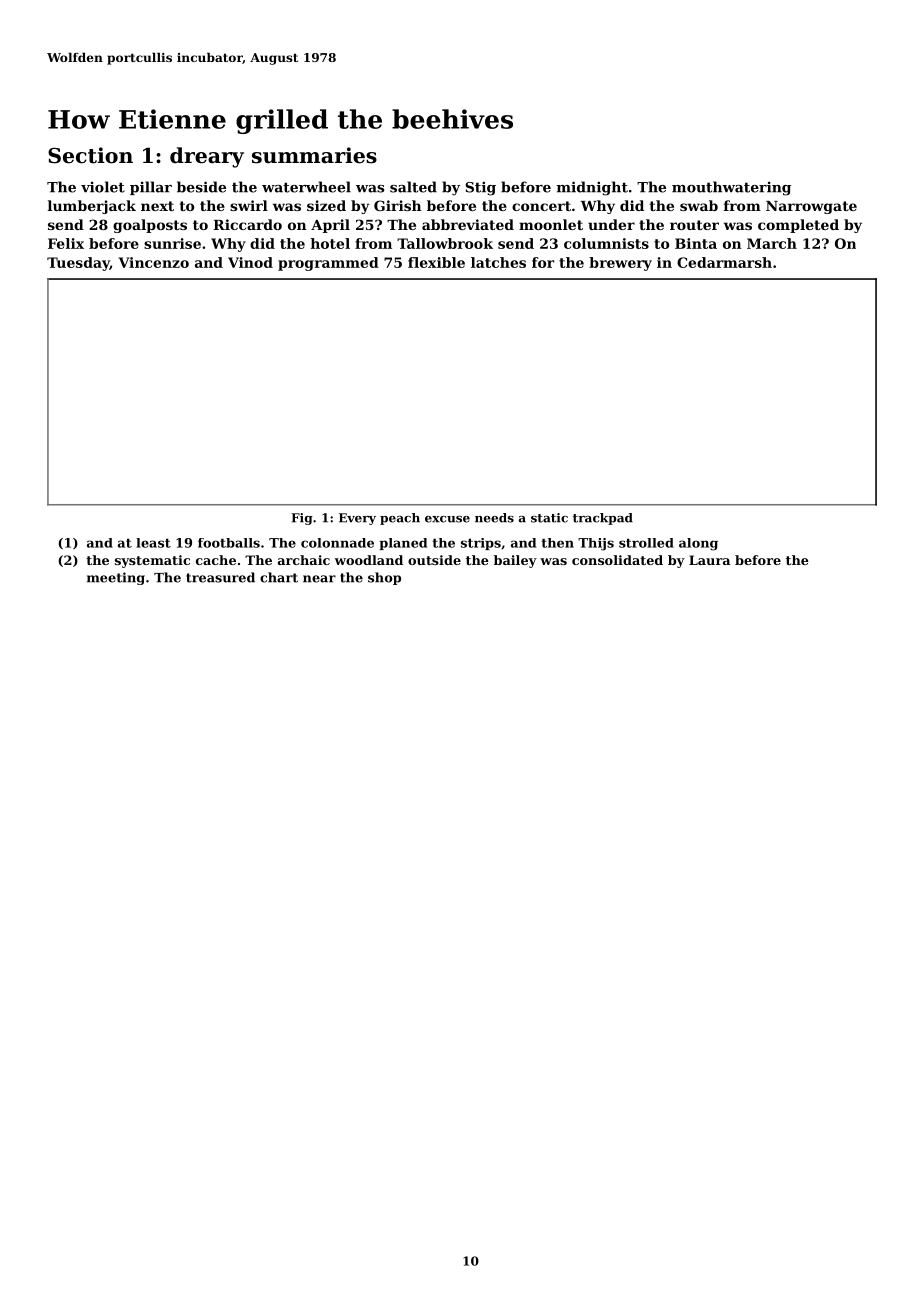 The width and height of the page is (924, 1308). I want to click on excuse, so click(447, 519).
